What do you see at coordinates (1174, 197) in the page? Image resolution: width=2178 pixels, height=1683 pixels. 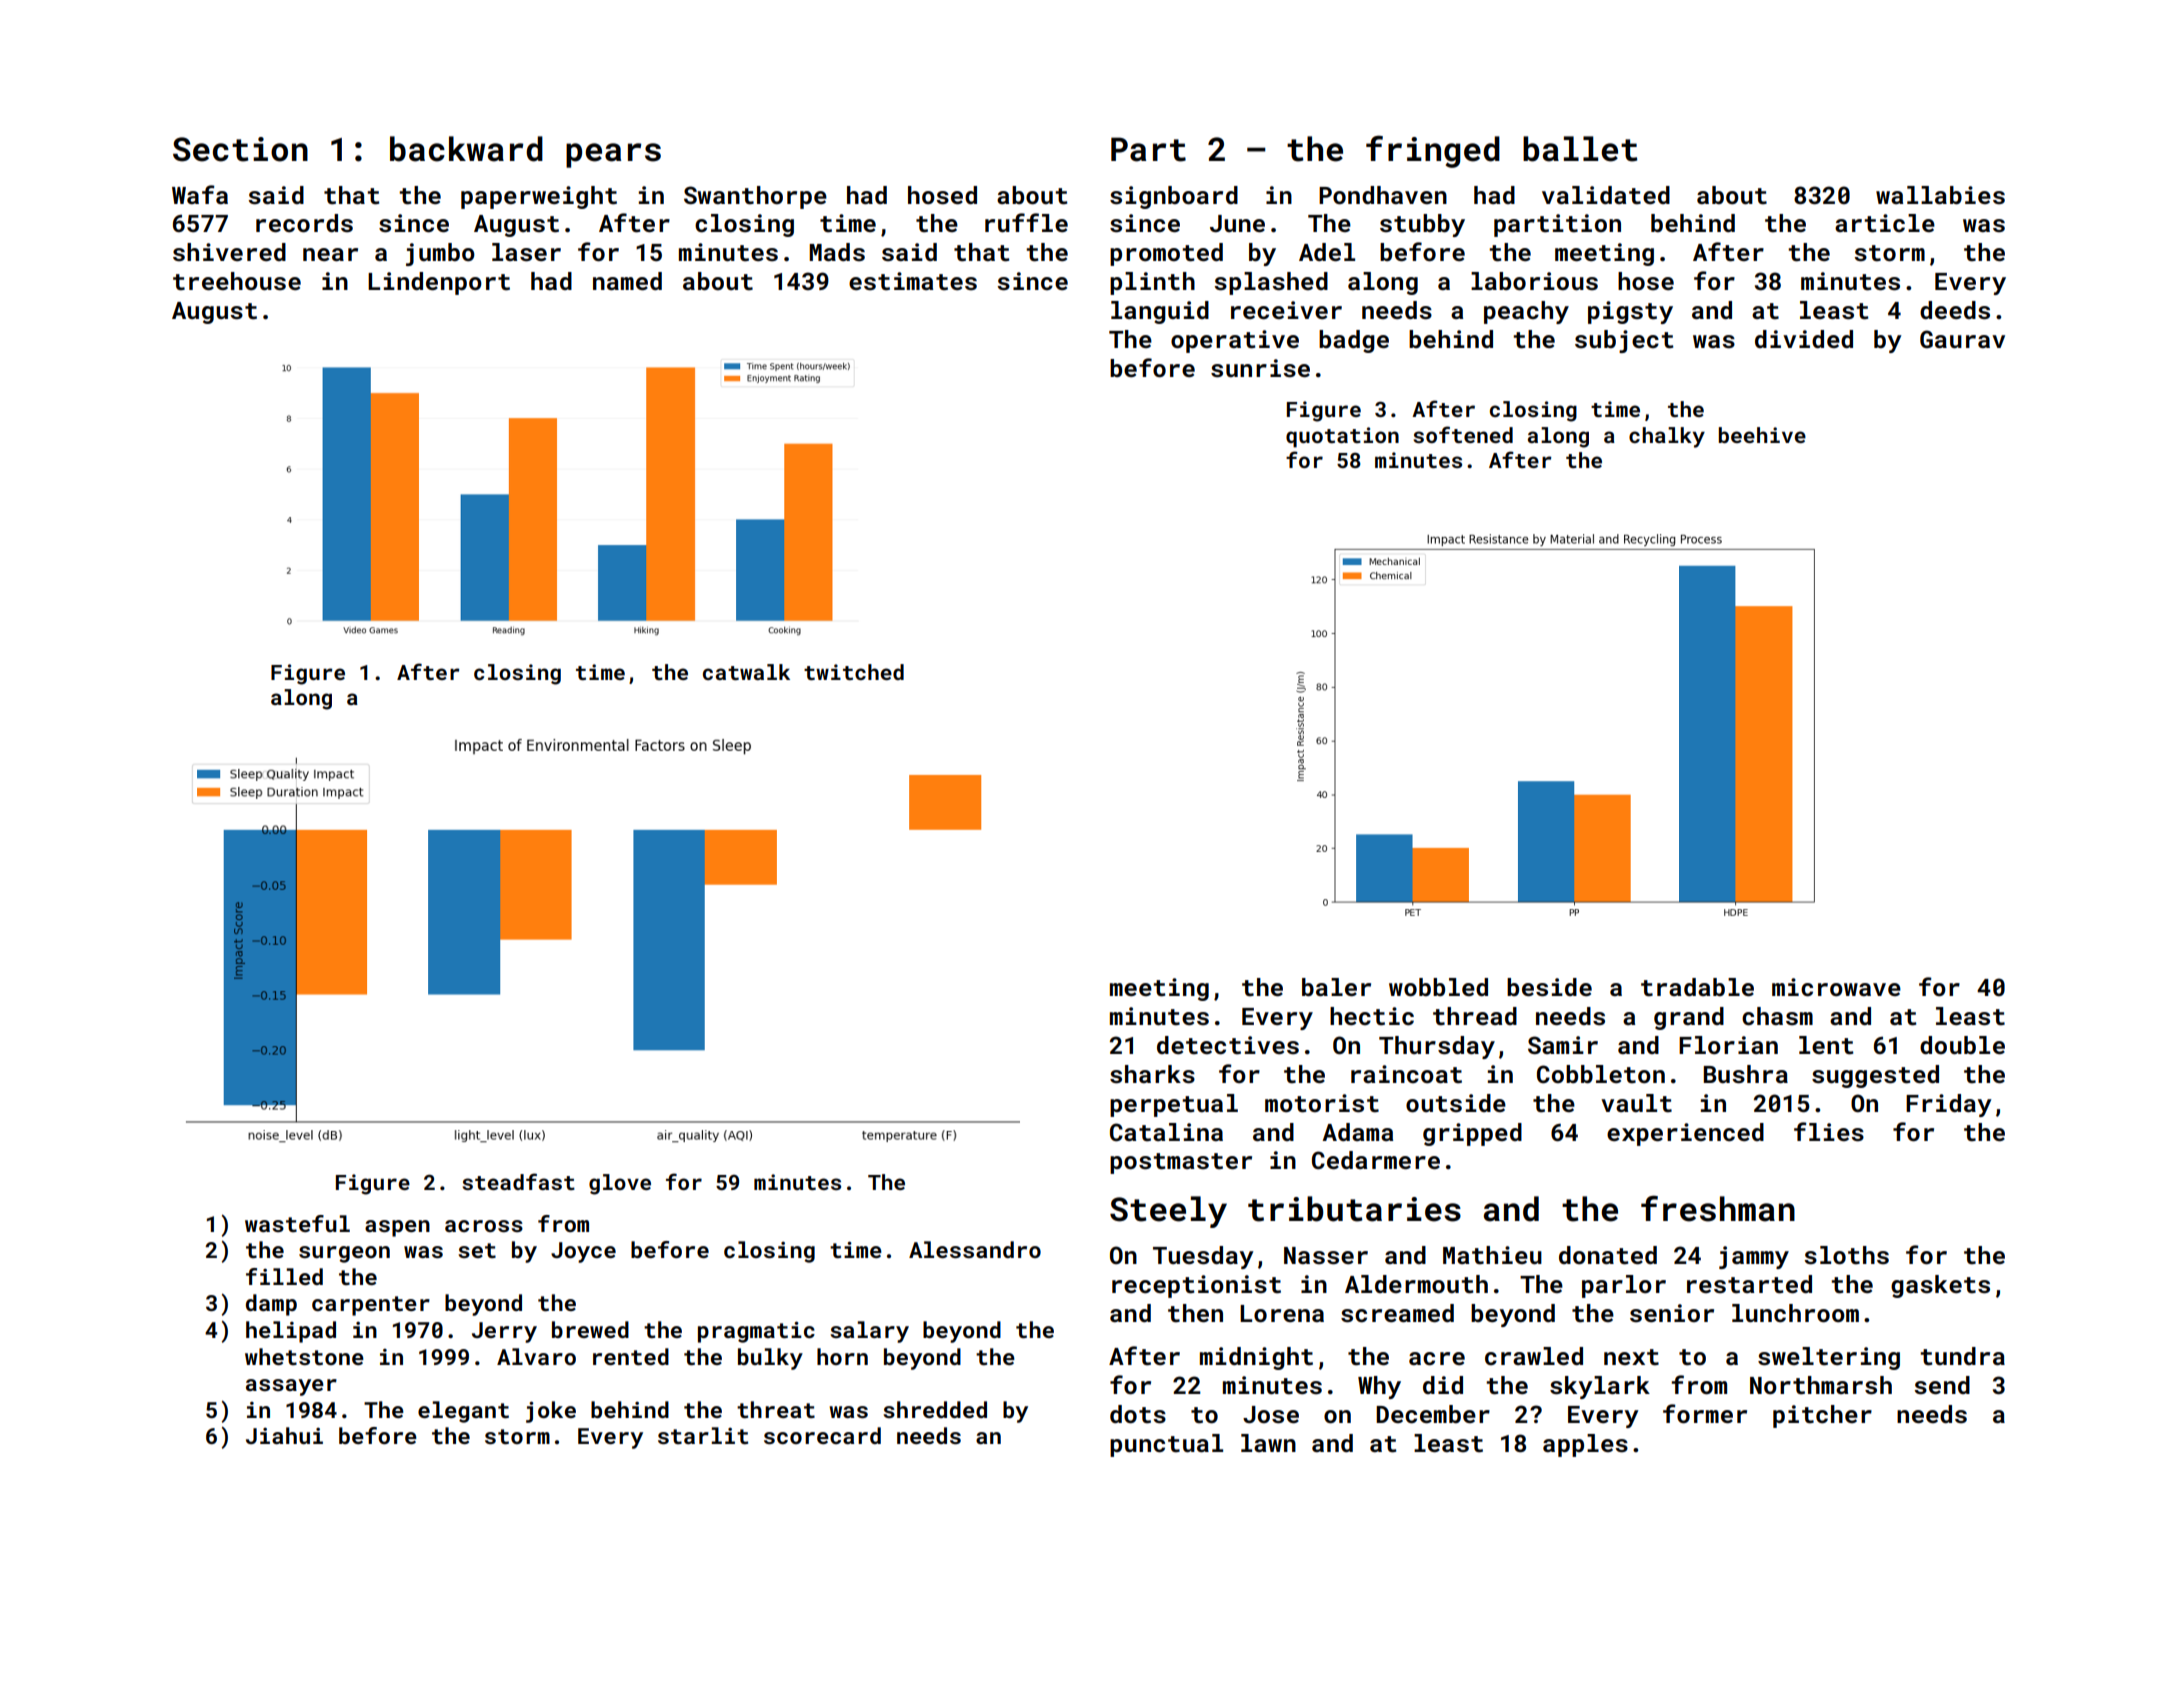 I see `signboard` at bounding box center [1174, 197].
